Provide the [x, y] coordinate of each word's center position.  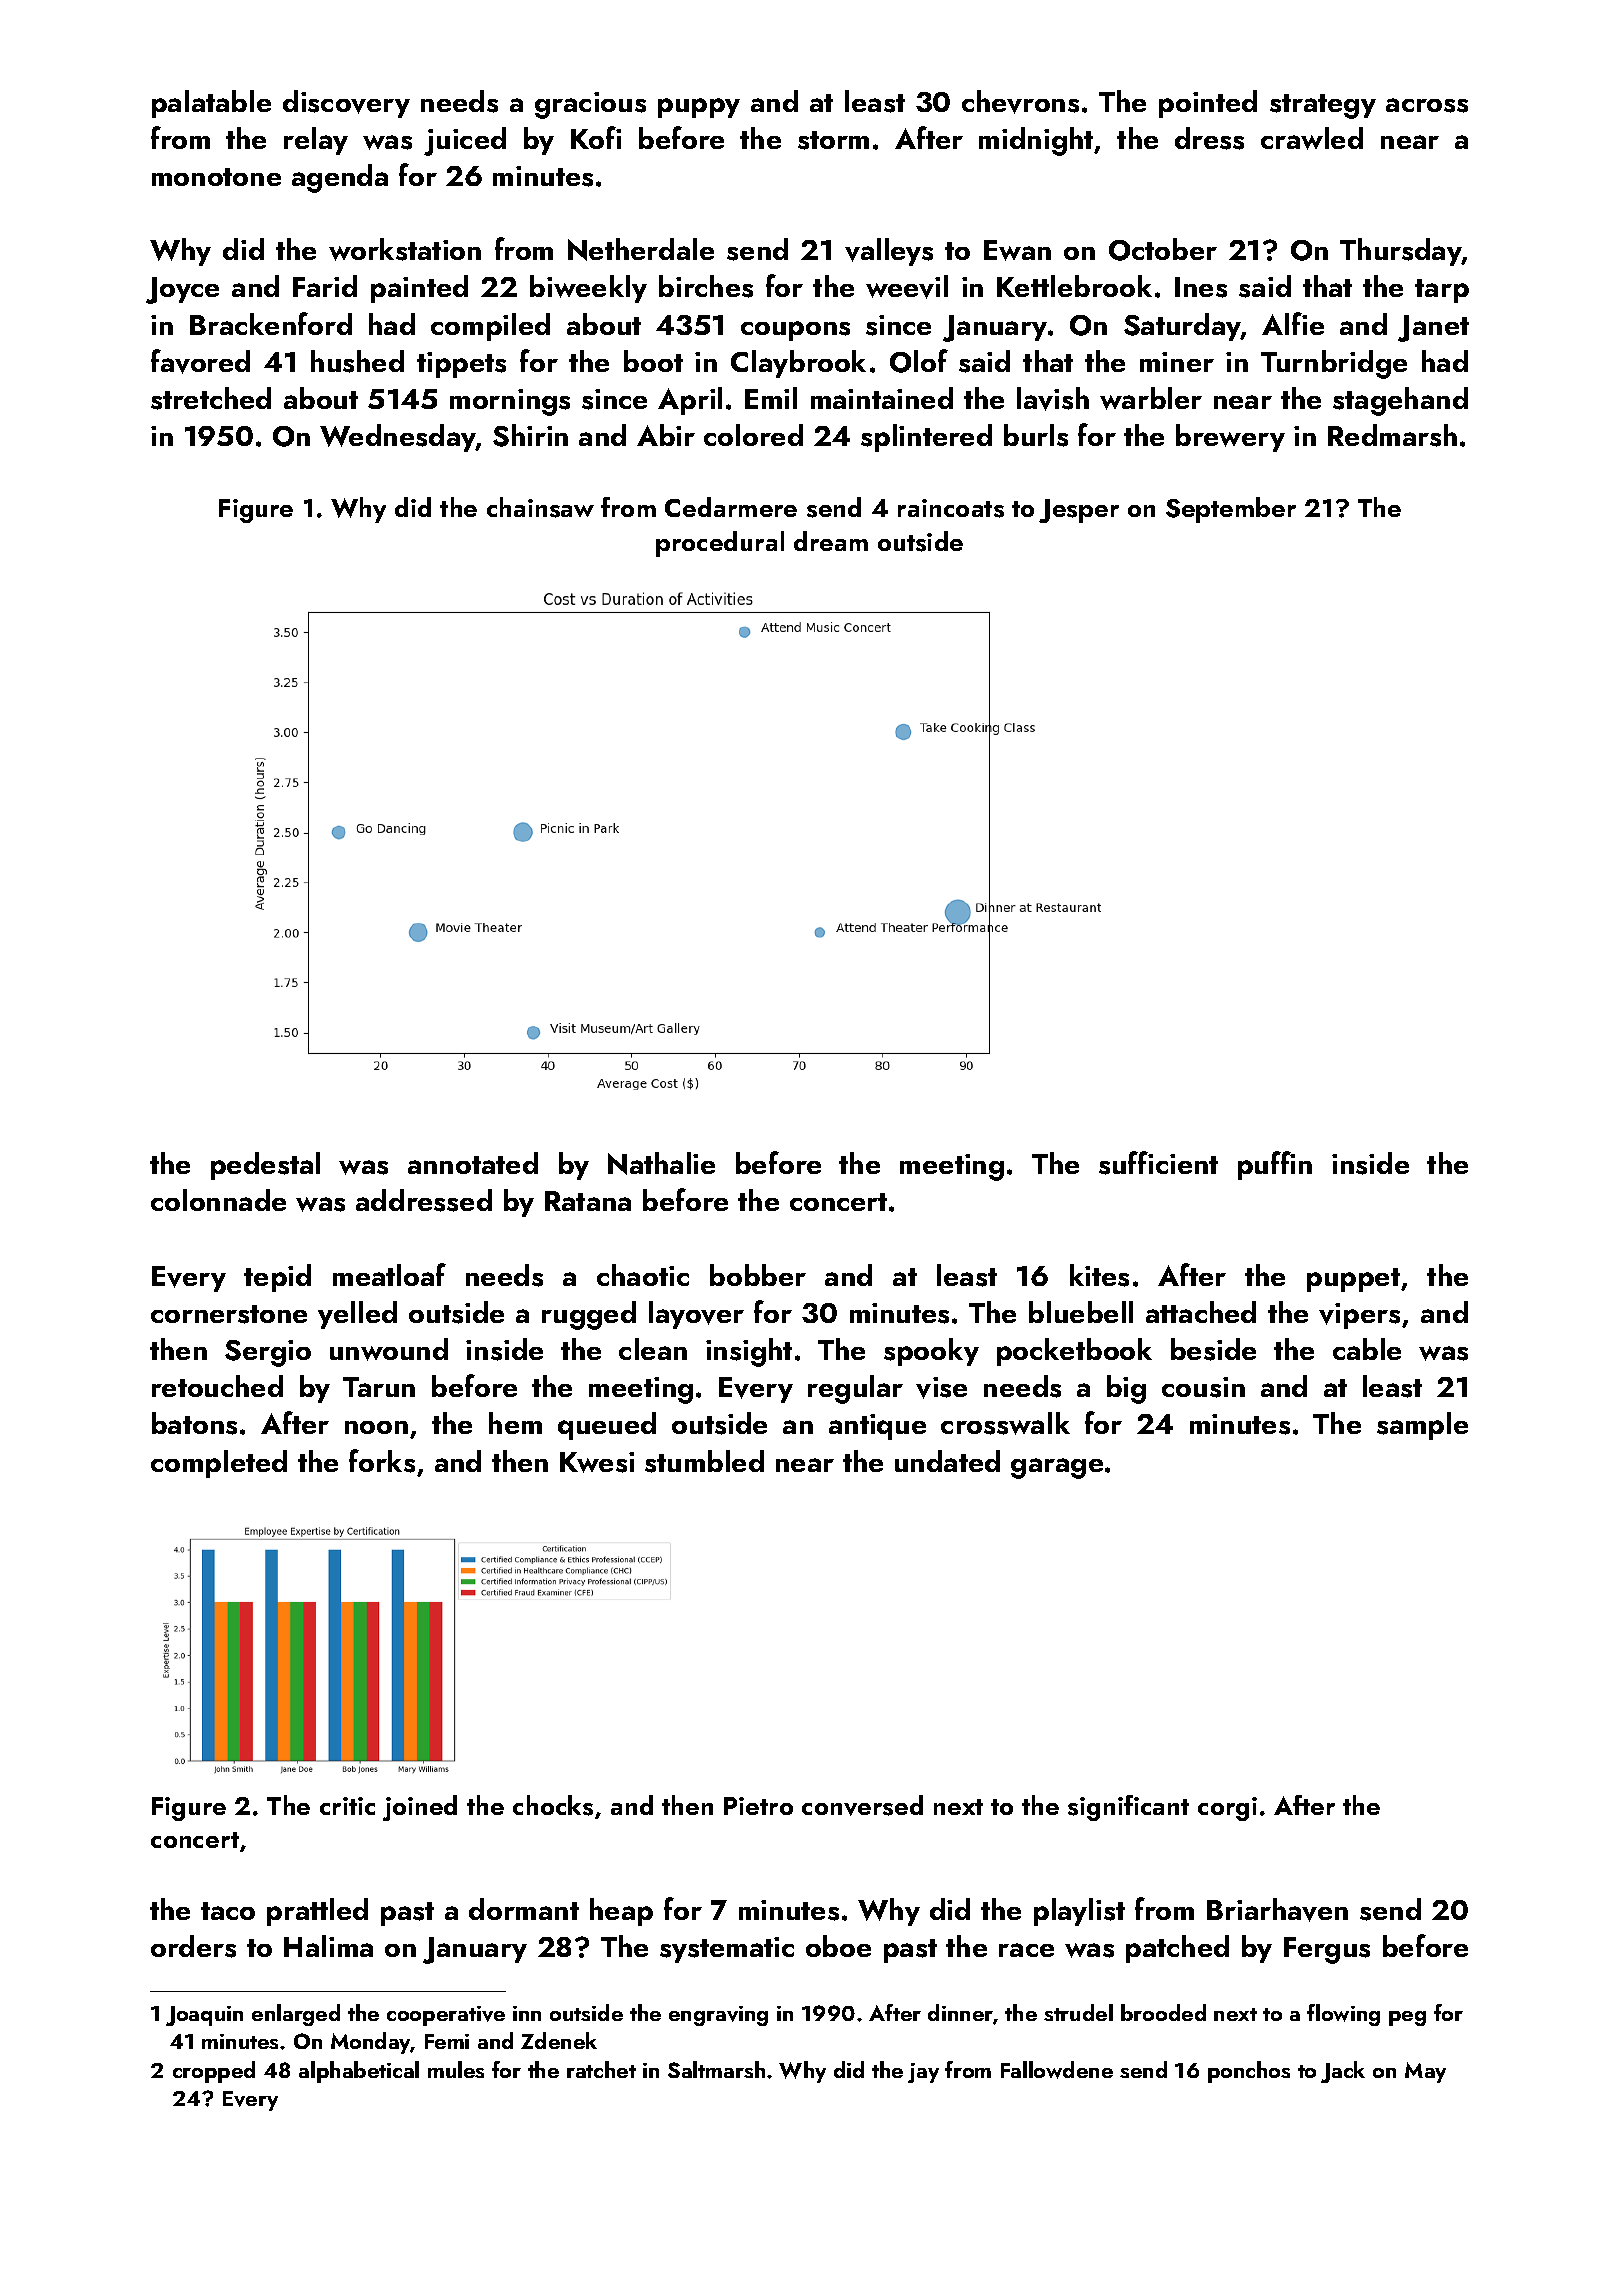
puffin [1275, 1165]
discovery [346, 104]
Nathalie [661, 1163]
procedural [720, 544]
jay [923, 2073]
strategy [1323, 106]
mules [456, 2069]
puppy [699, 108]
